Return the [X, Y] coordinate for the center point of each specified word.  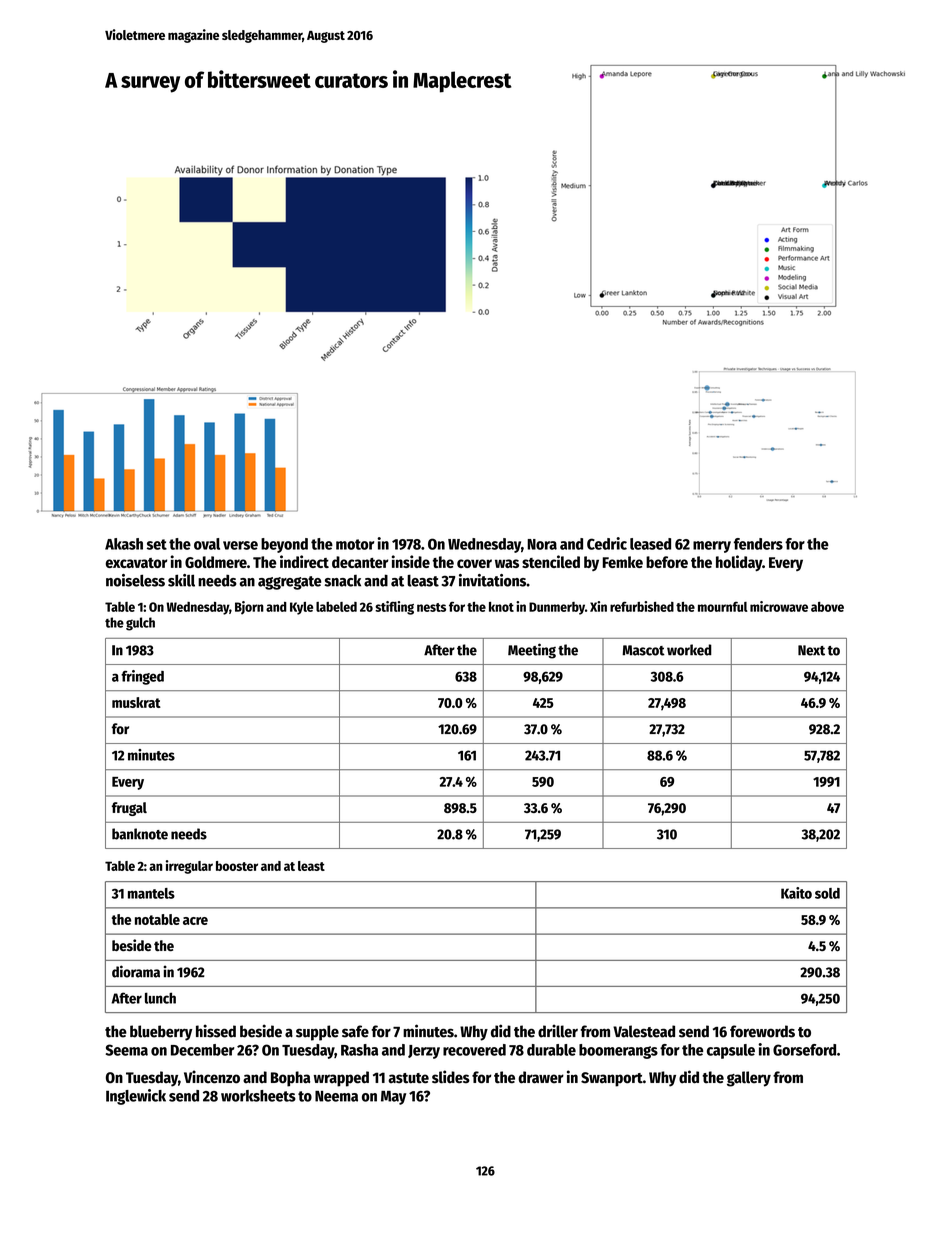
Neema [336, 1096]
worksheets [258, 1096]
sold [827, 893]
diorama [136, 971]
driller [558, 1031]
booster [237, 866]
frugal [129, 809]
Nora [542, 544]
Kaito [796, 893]
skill [181, 580]
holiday [739, 563]
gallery [749, 1079]
